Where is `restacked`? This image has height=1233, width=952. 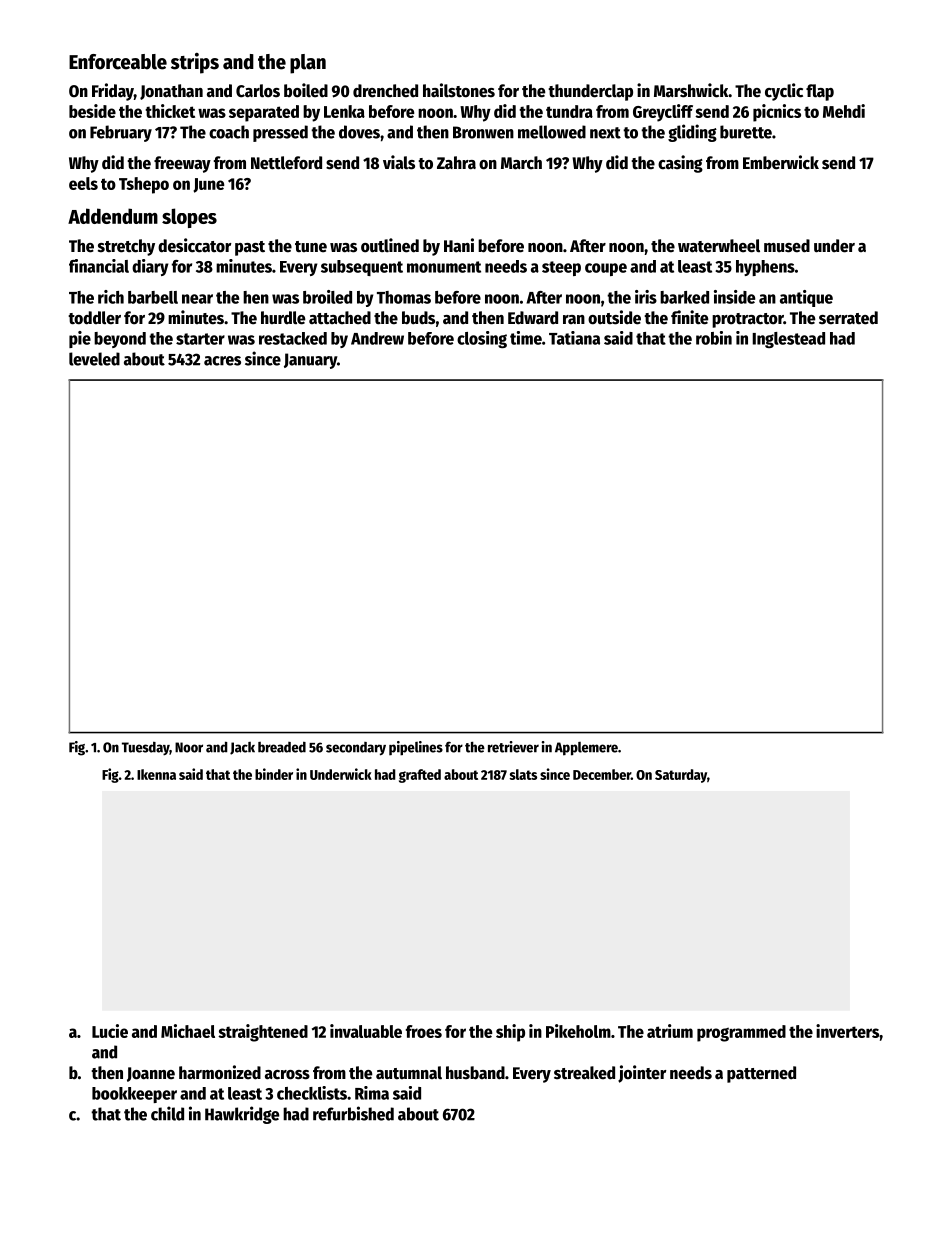 restacked is located at coordinates (293, 338).
